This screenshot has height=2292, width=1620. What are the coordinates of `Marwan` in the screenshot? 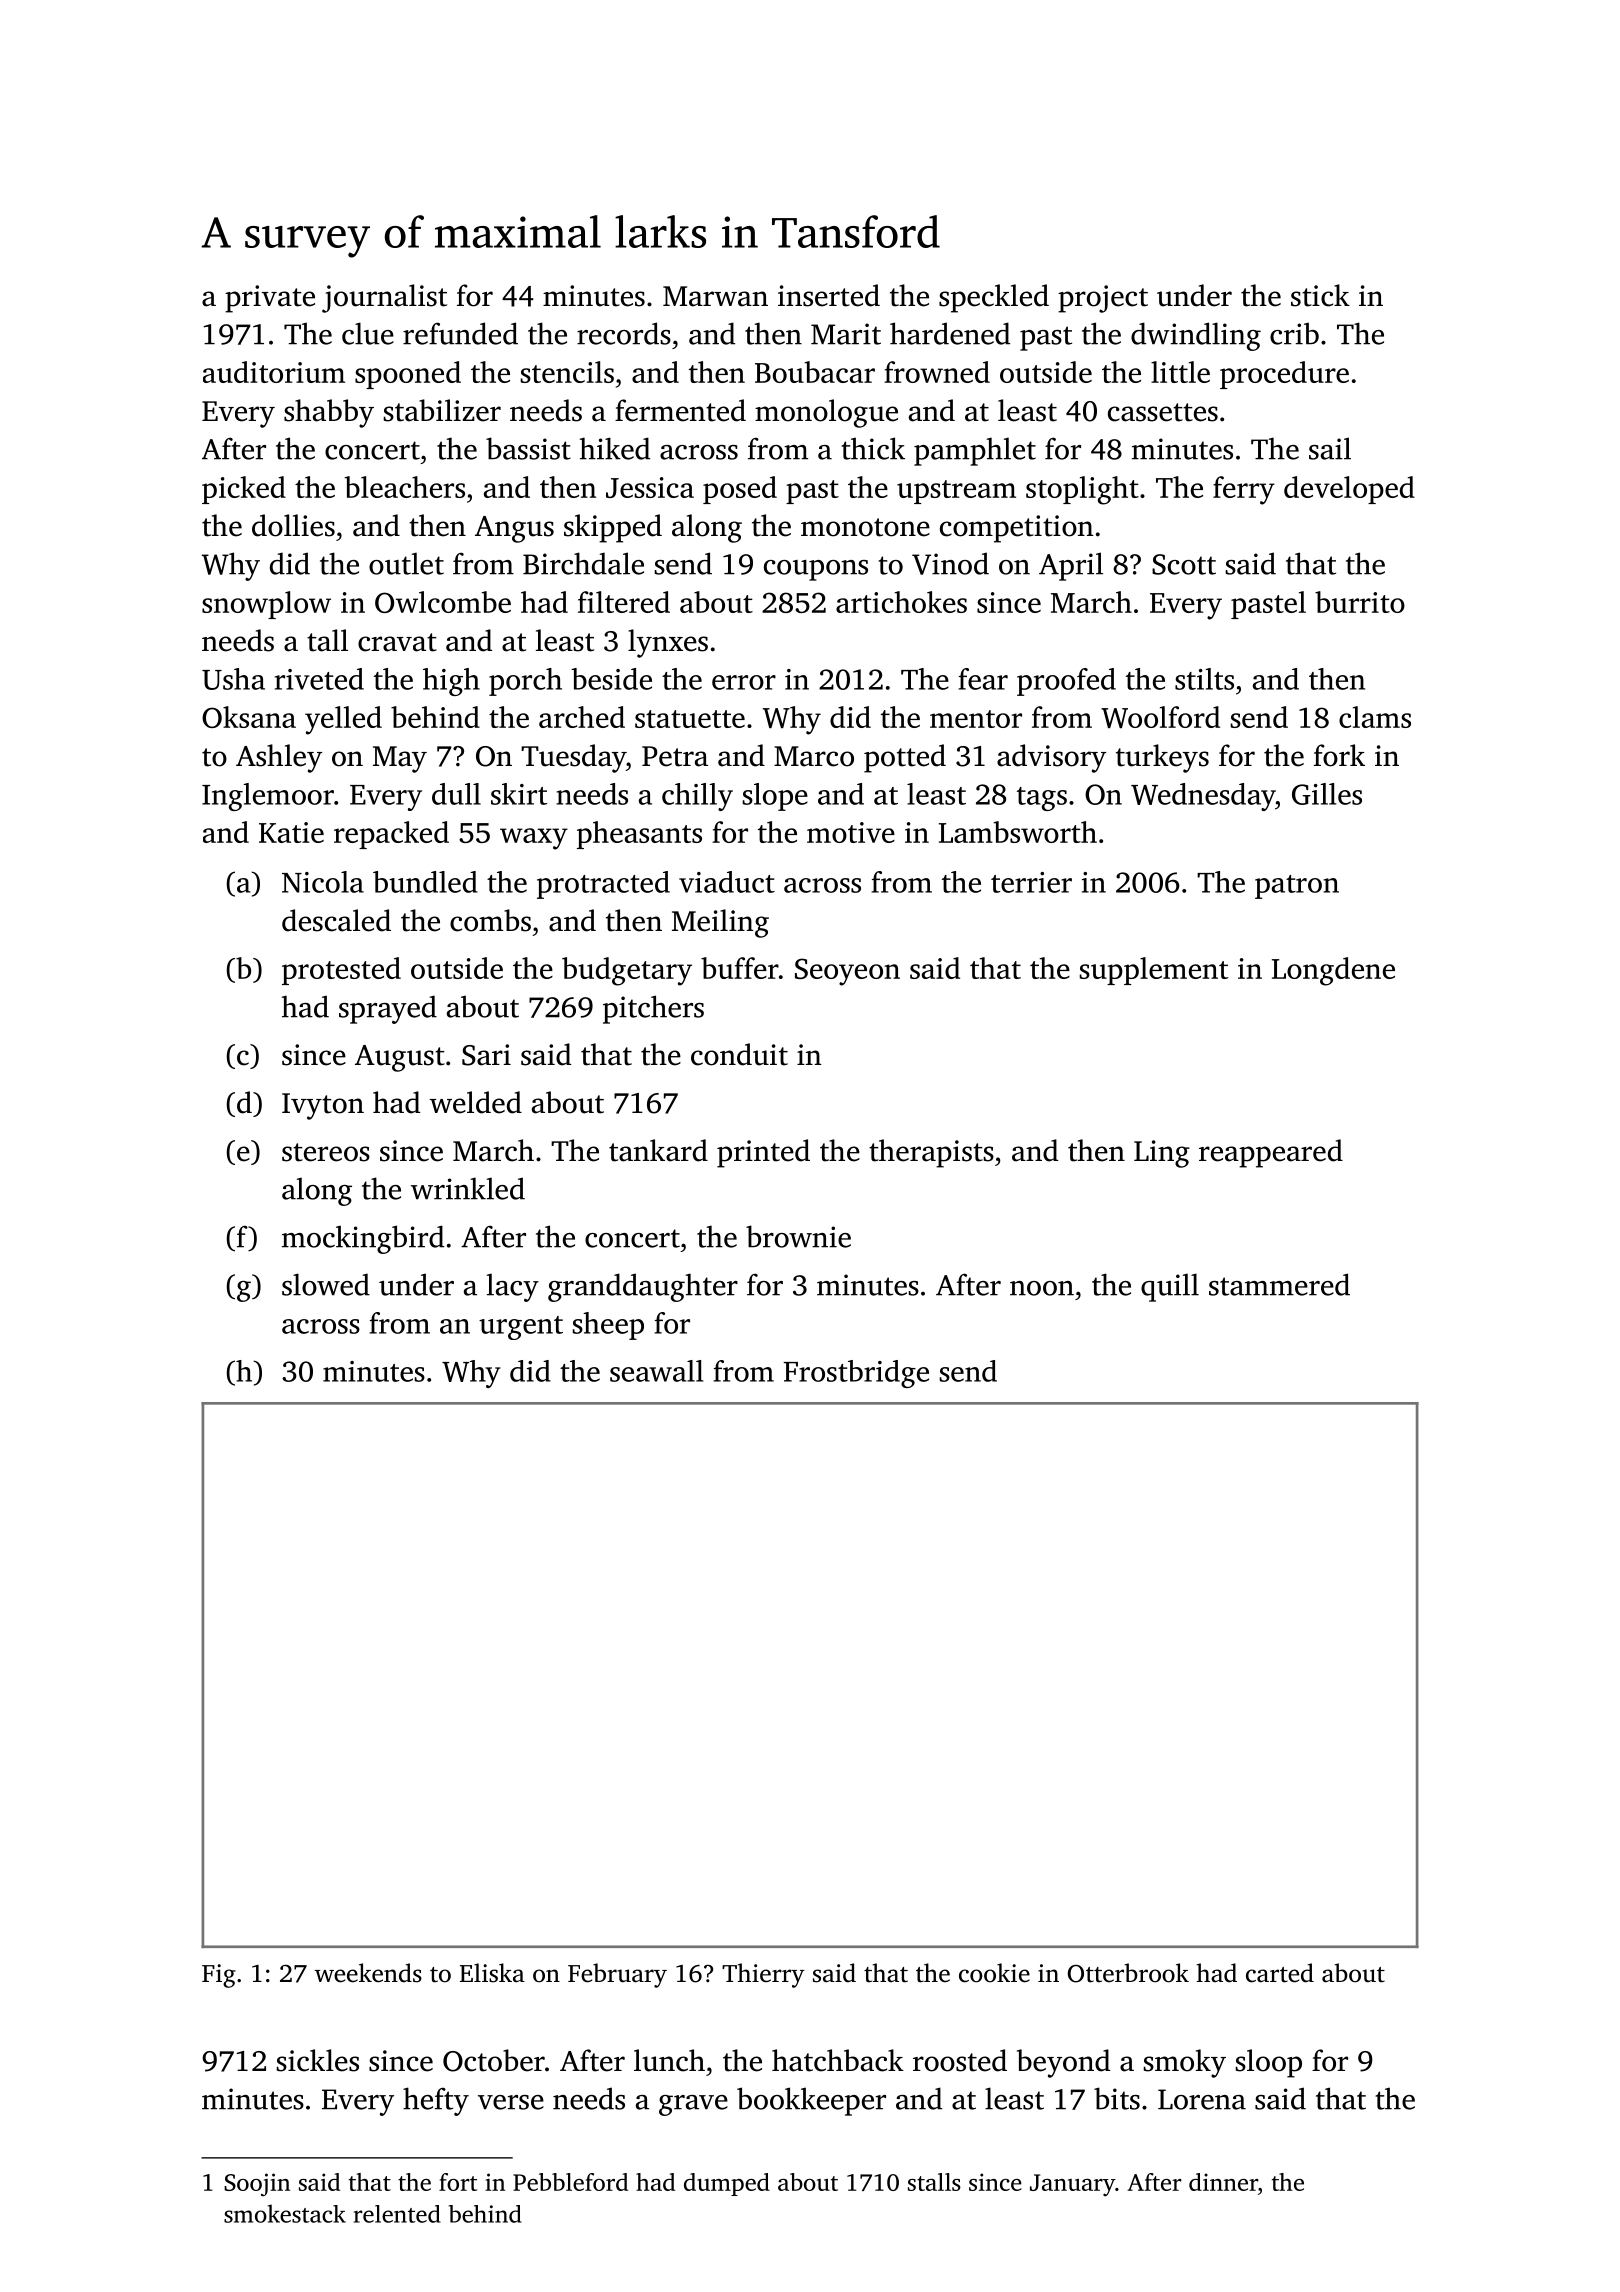 It's located at (715, 296).
